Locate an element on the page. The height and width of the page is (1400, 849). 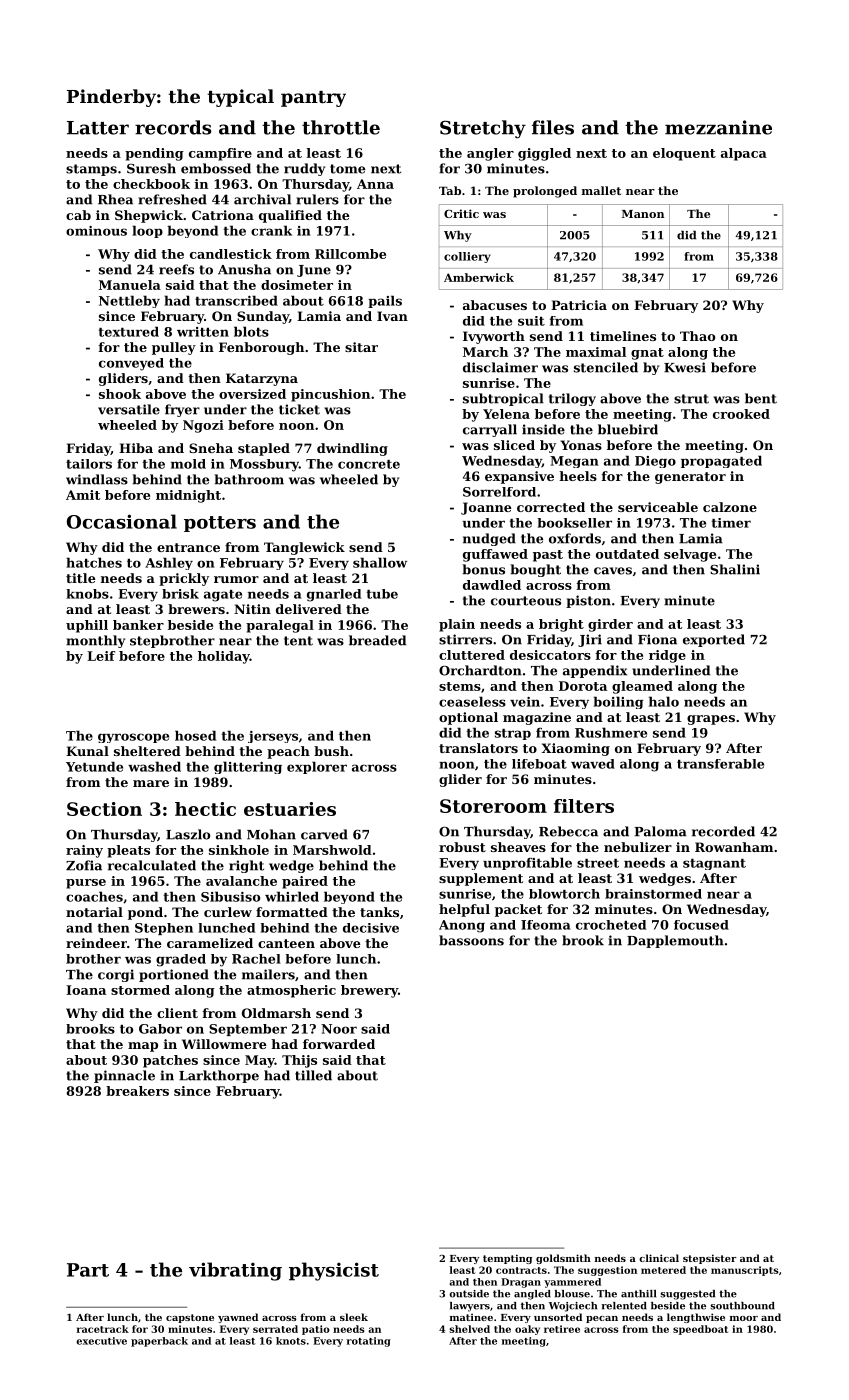
Storeroom is located at coordinates (493, 806).
